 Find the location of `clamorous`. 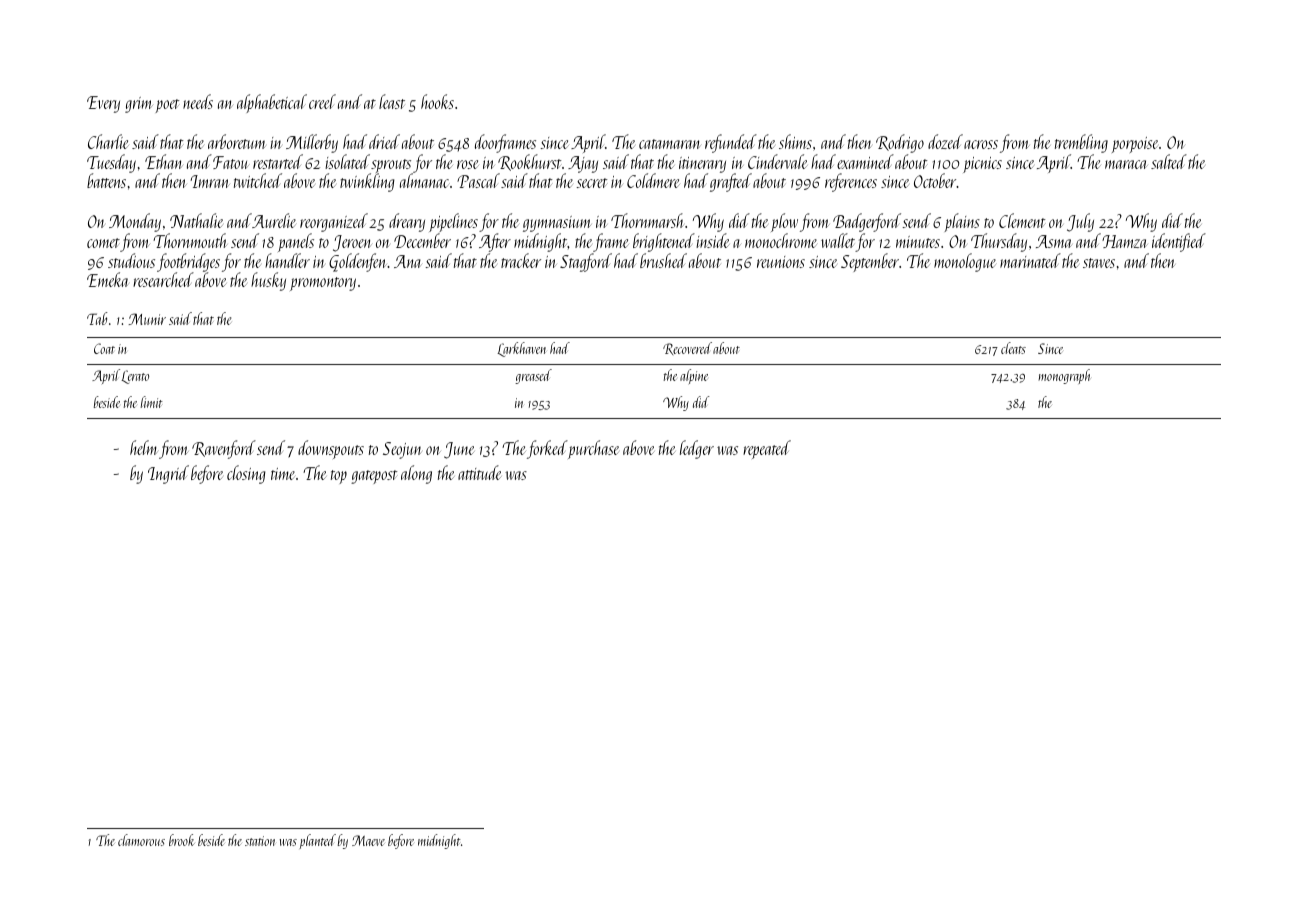

clamorous is located at coordinates (141, 840).
